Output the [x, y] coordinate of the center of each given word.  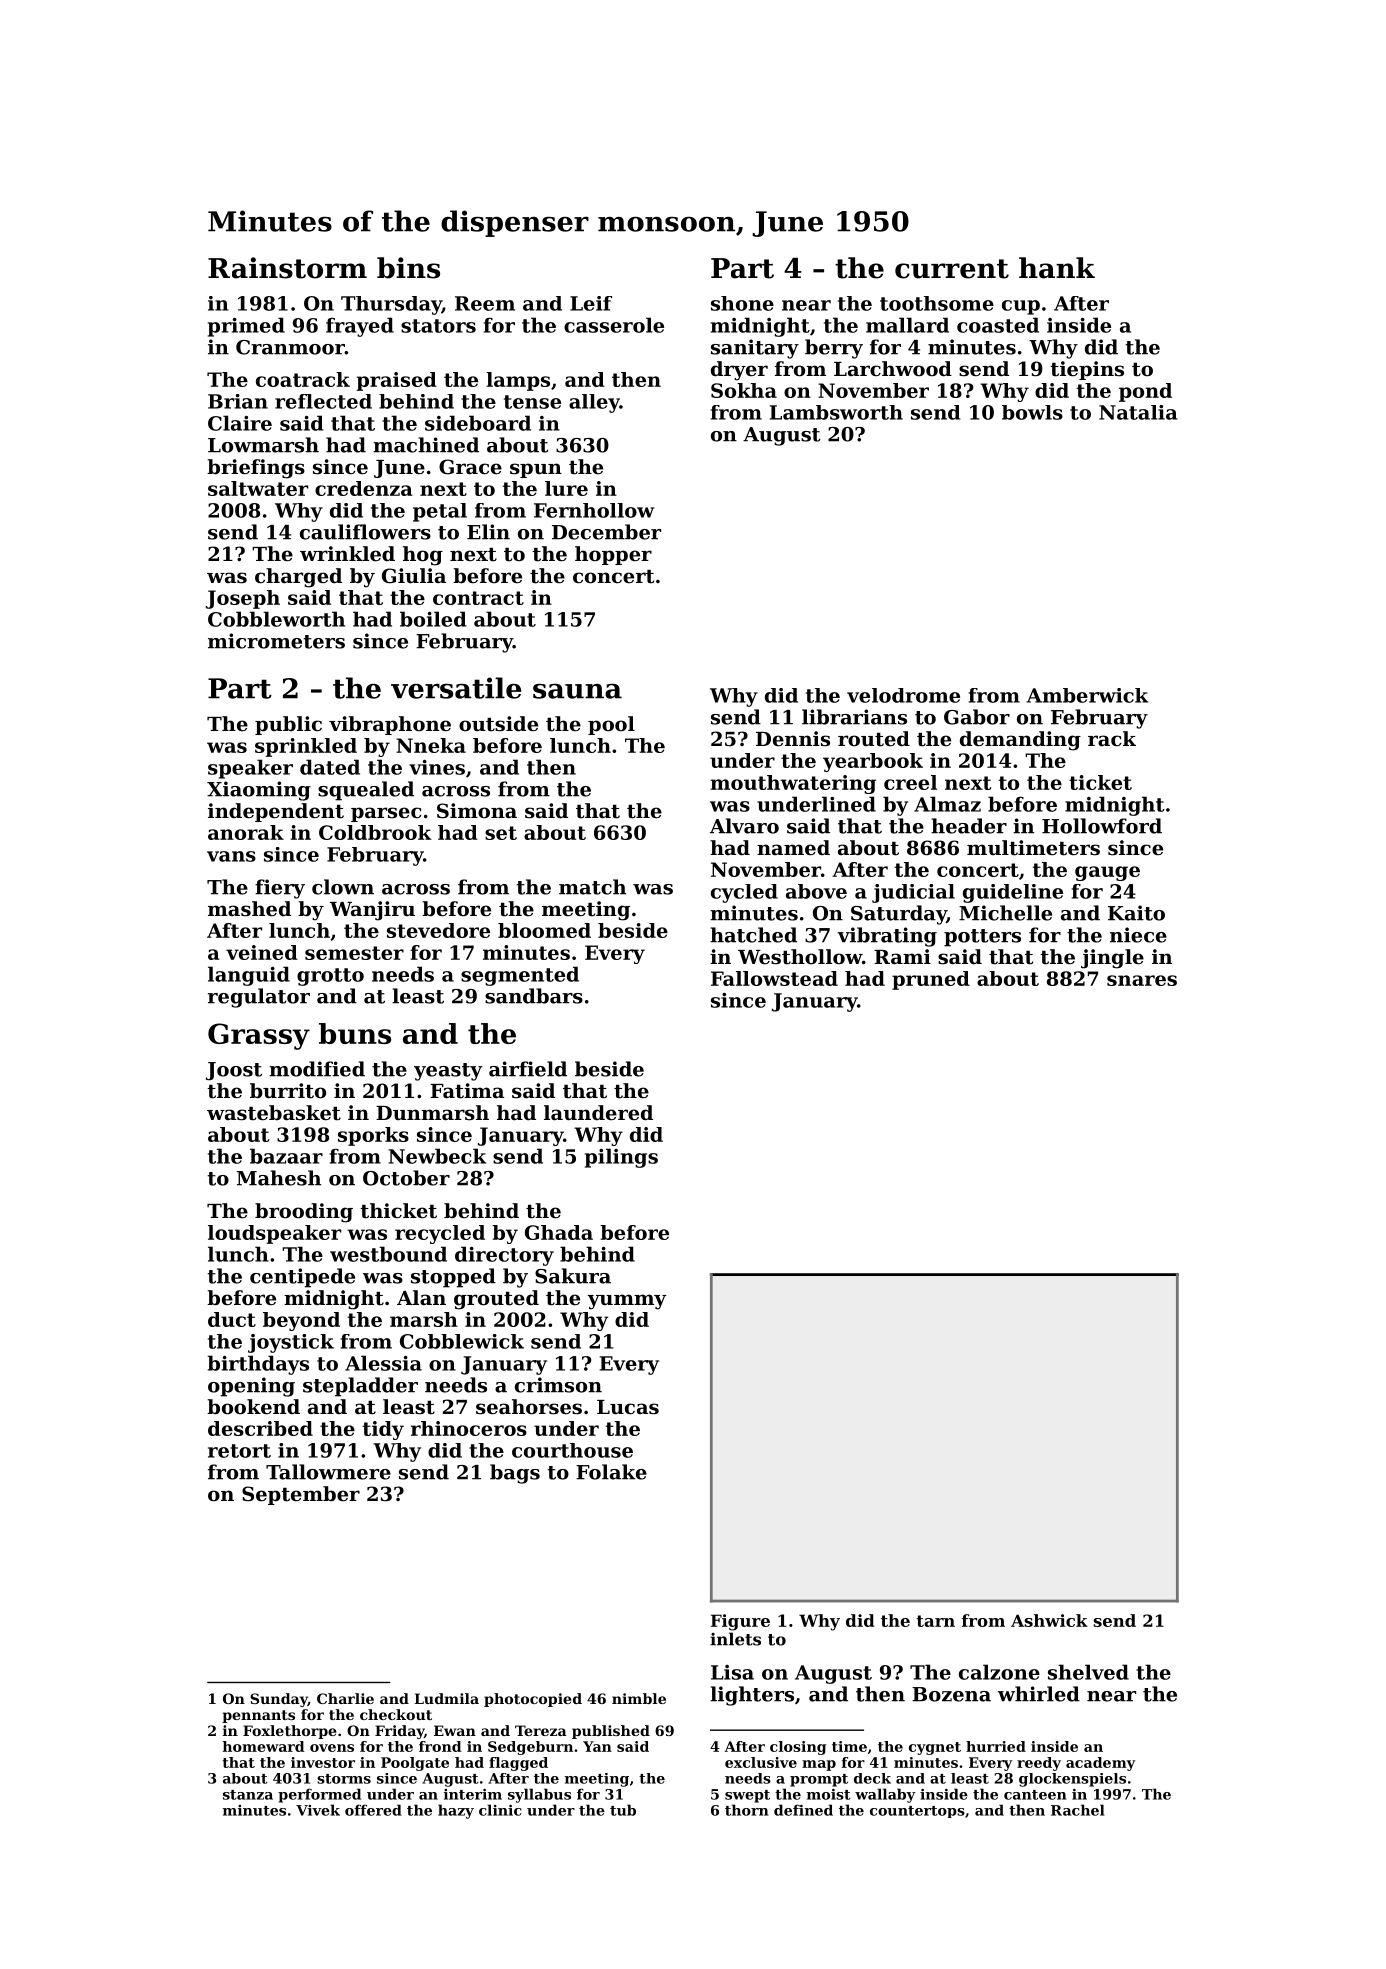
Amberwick [1087, 695]
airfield [528, 1069]
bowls [1032, 412]
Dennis [793, 739]
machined [426, 445]
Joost [234, 1071]
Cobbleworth [276, 619]
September [301, 1495]
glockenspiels [1072, 1780]
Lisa [732, 1672]
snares [1142, 980]
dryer [739, 371]
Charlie [345, 1698]
